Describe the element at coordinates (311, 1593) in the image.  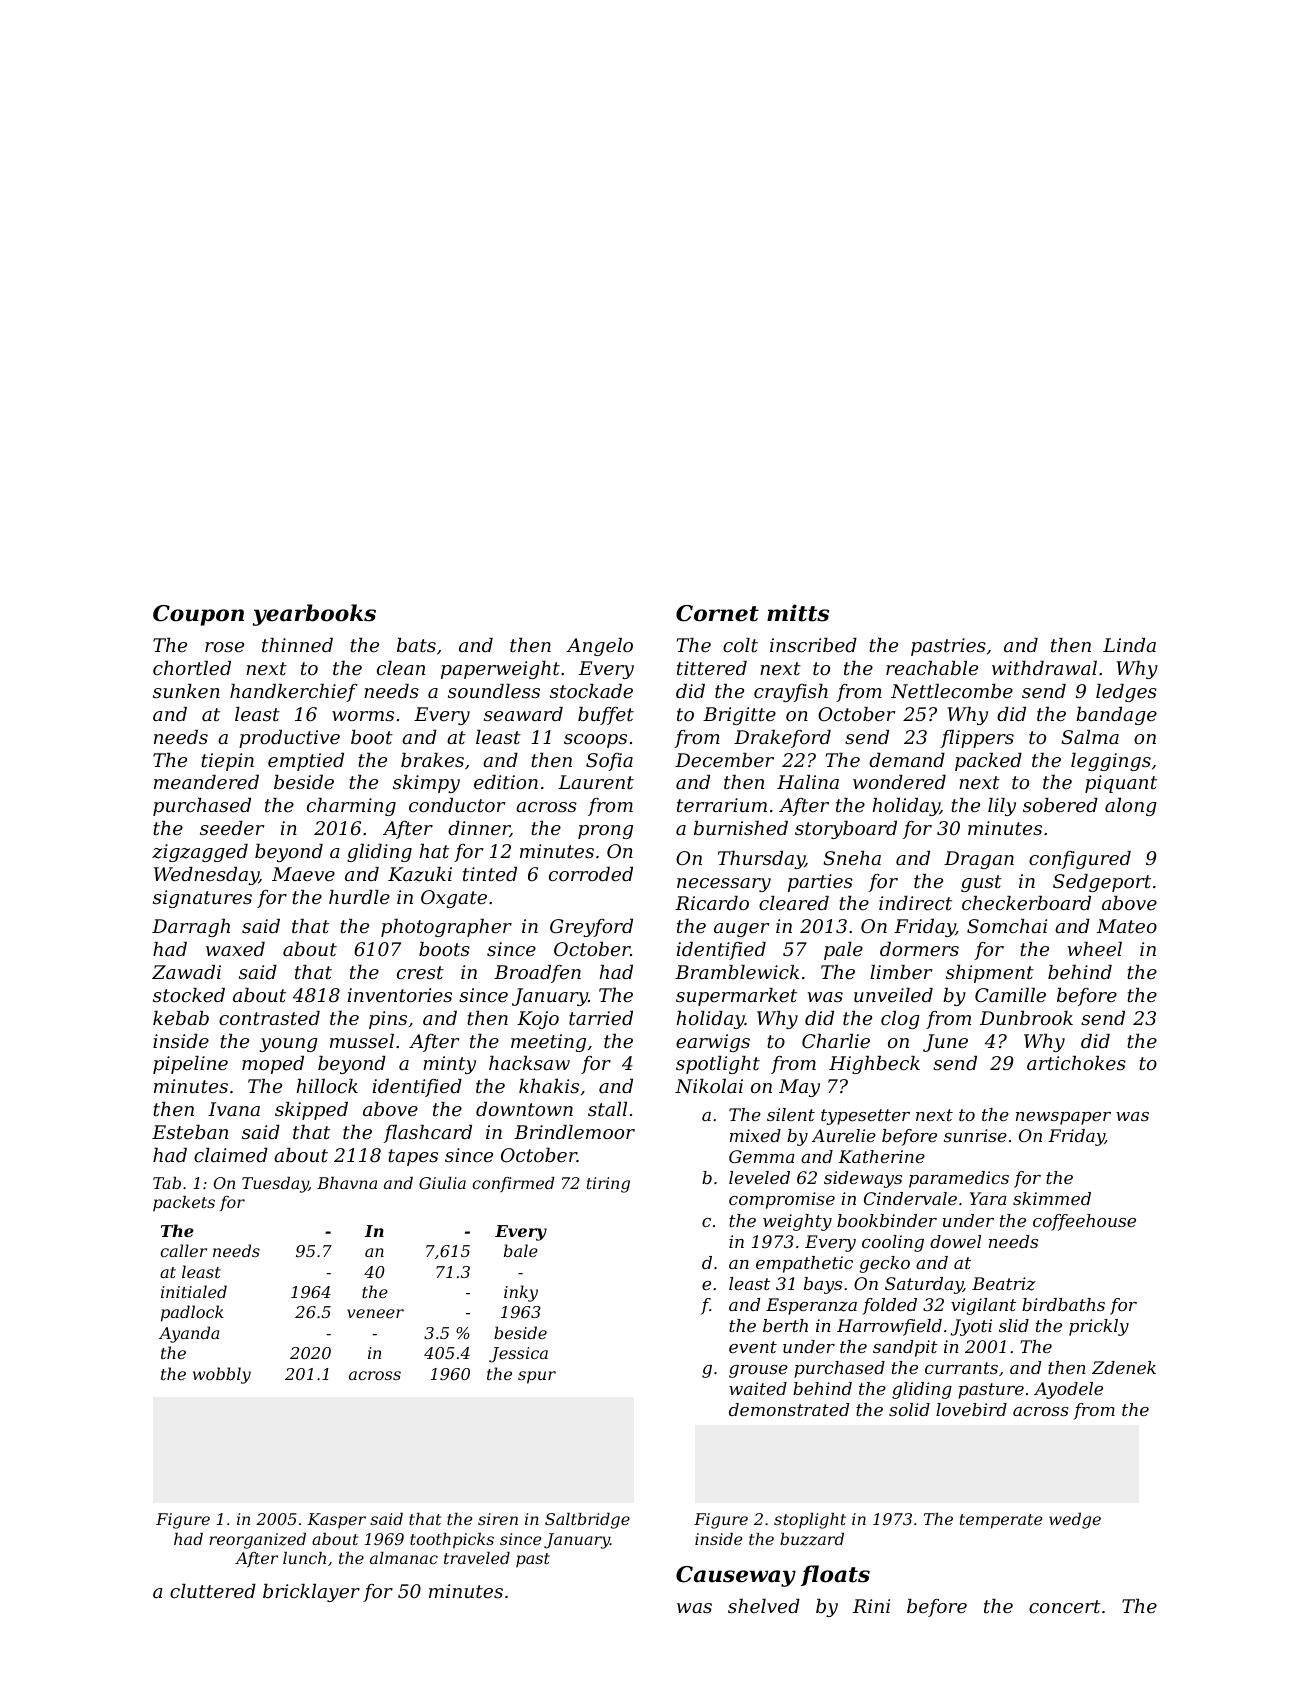
I see `bricklayer` at that location.
